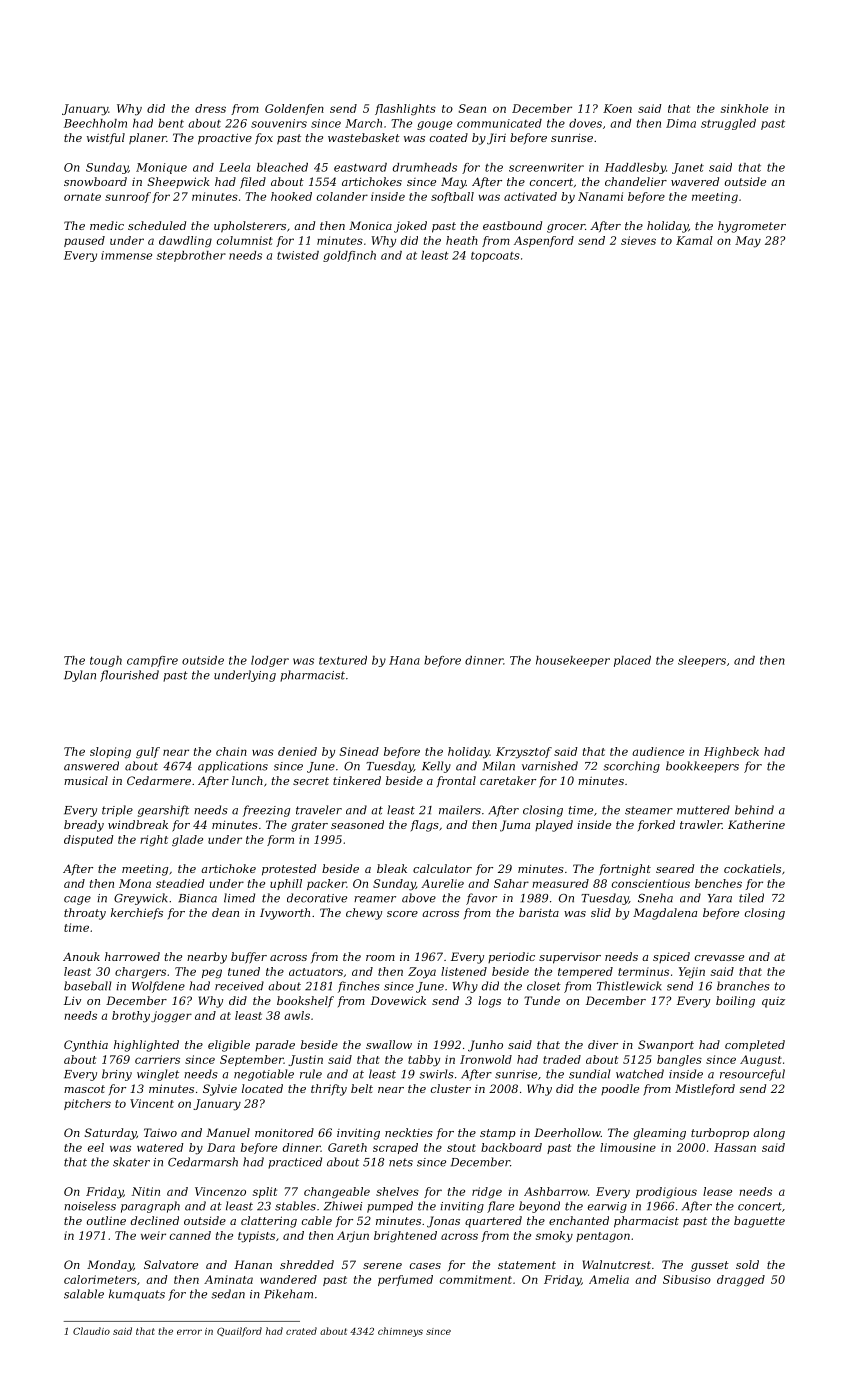 The height and width of the page is (1400, 849). What do you see at coordinates (398, 1000) in the page?
I see `Dovewick` at bounding box center [398, 1000].
